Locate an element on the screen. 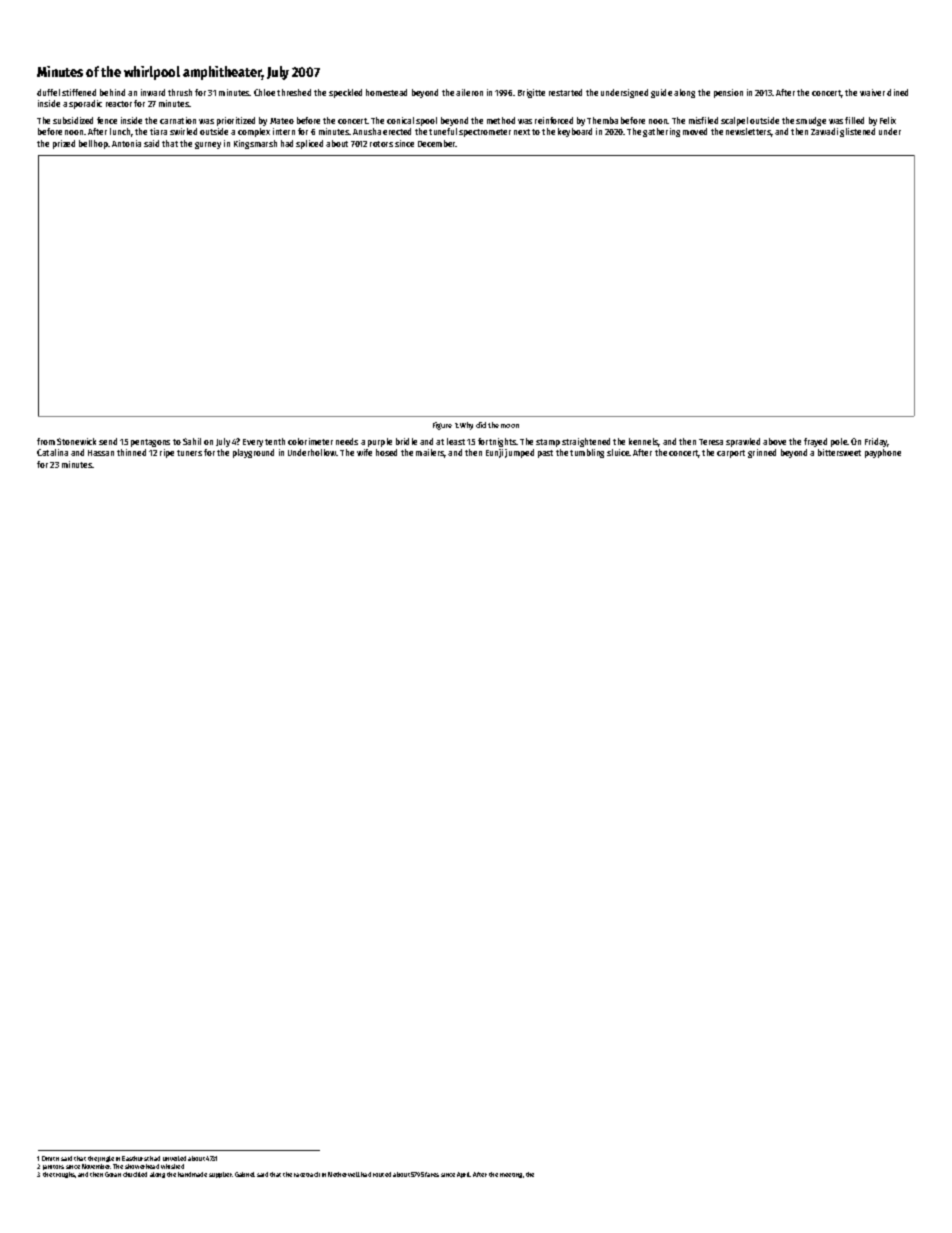  from is located at coordinates (46, 441).
